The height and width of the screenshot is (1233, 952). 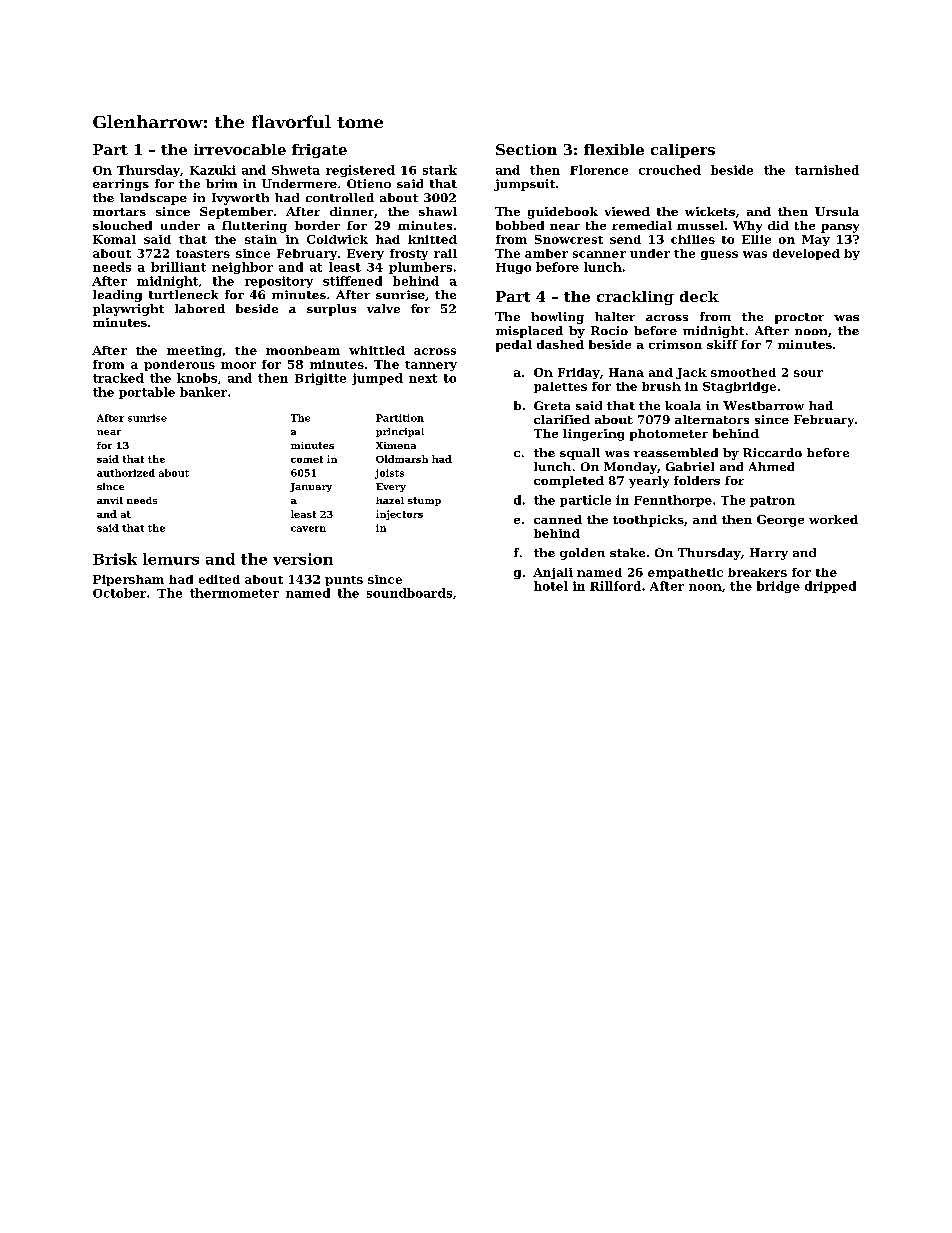 I want to click on landscape, so click(x=153, y=199).
